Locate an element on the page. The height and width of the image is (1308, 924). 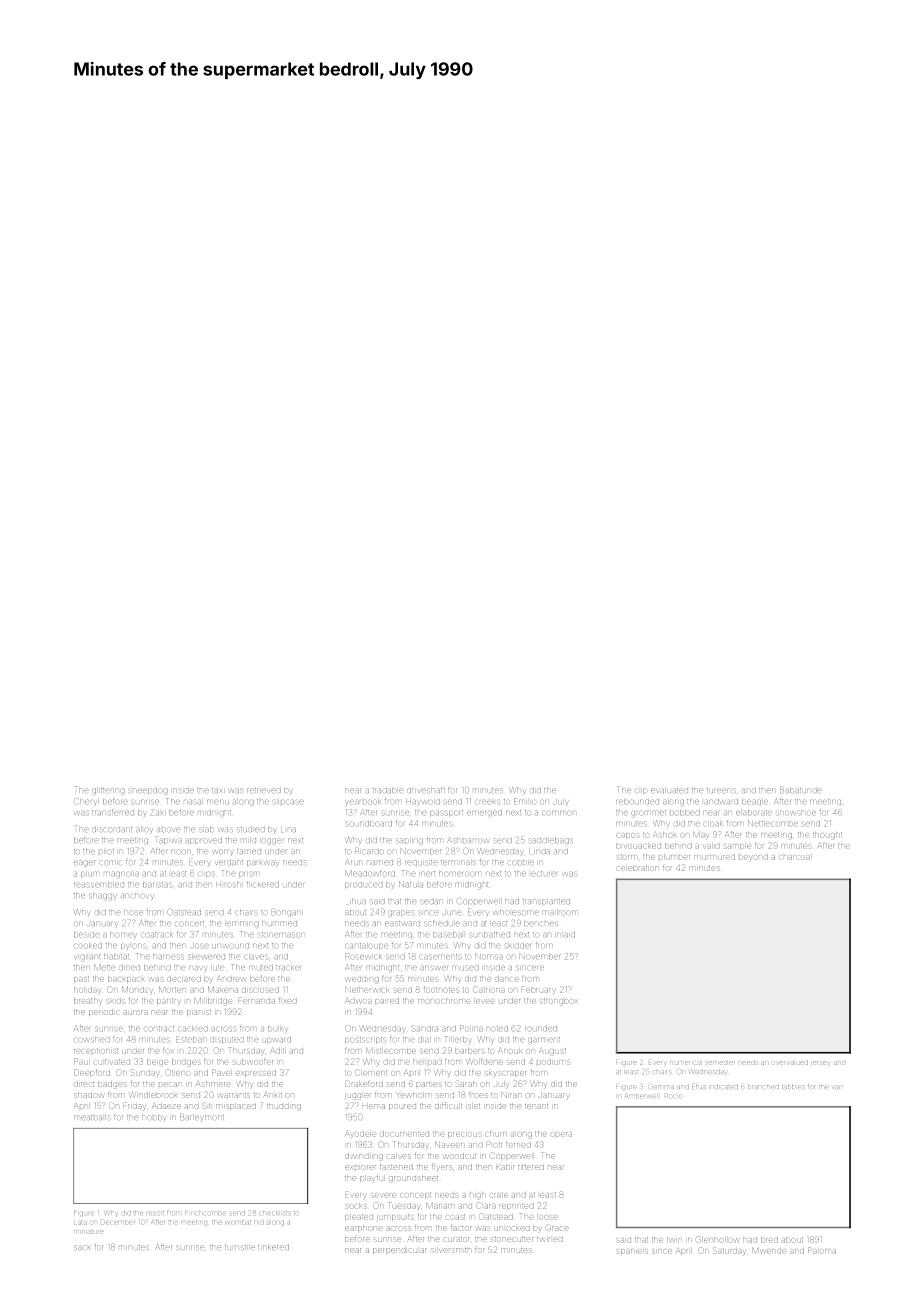
tureens is located at coordinates (721, 790).
